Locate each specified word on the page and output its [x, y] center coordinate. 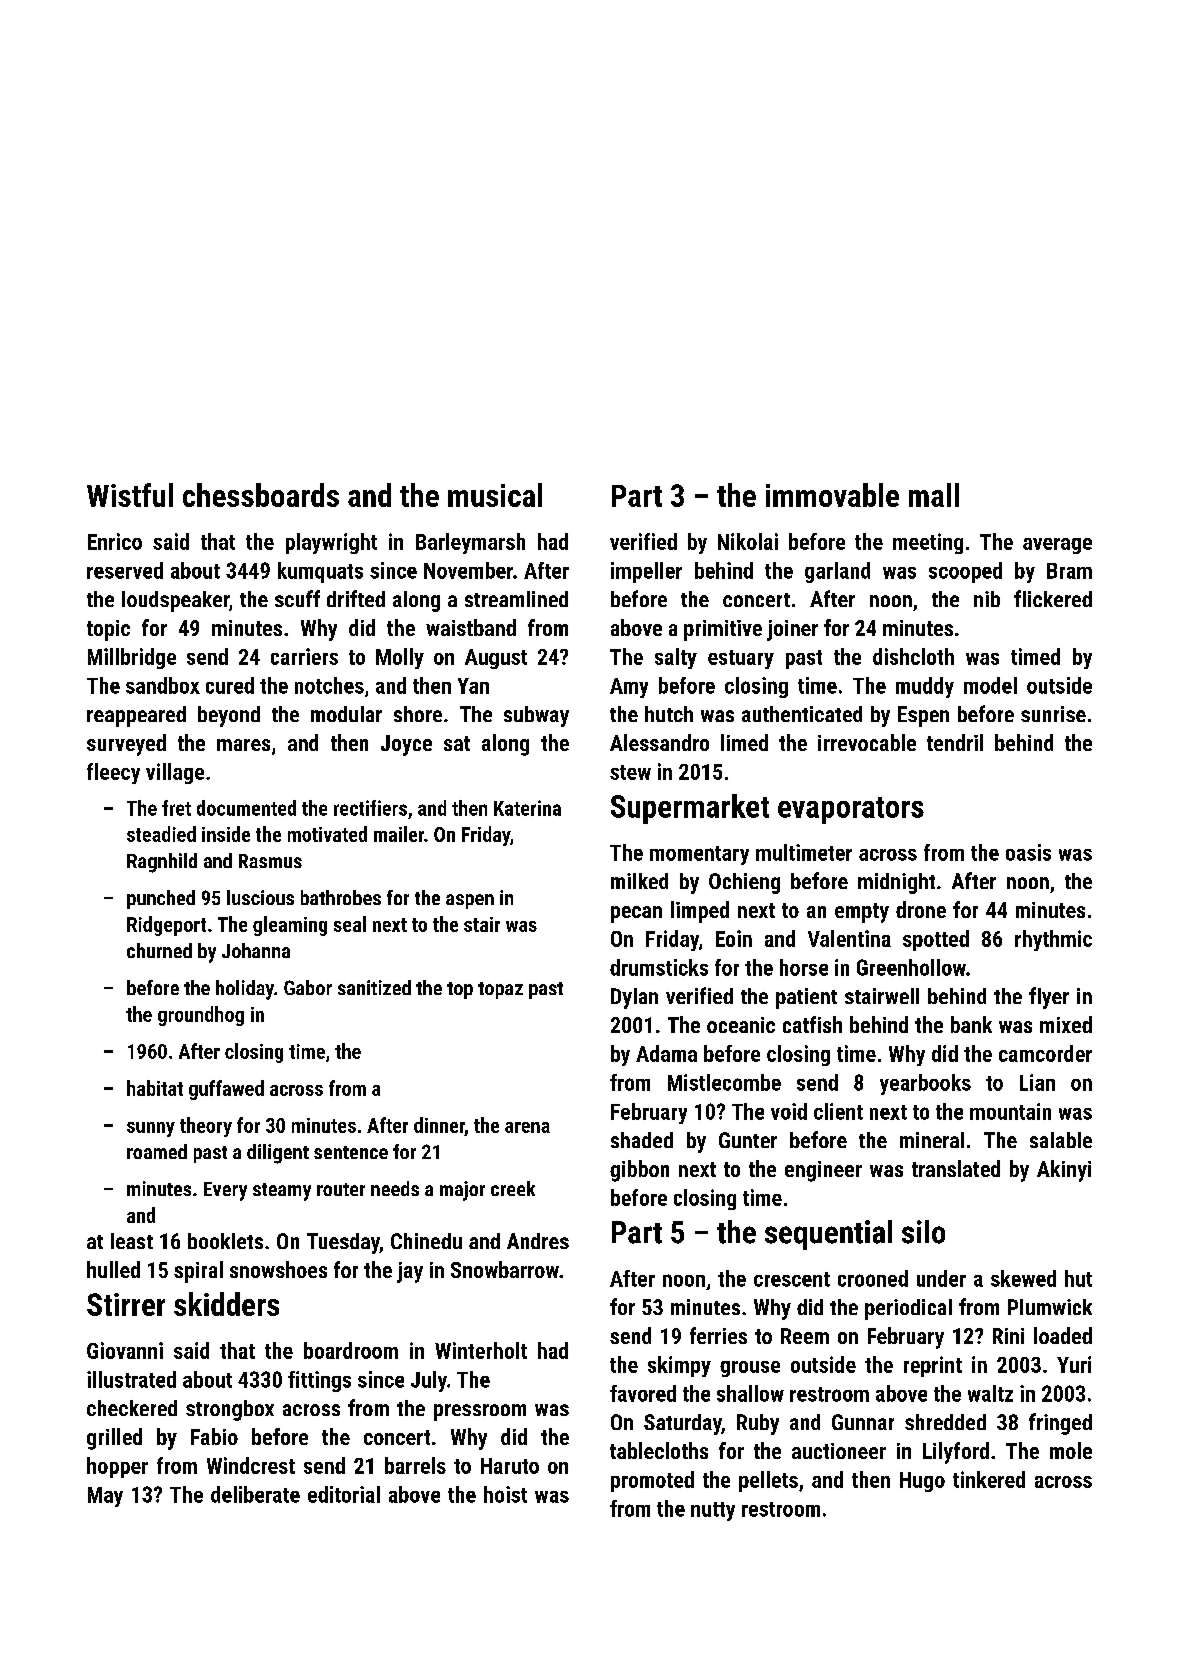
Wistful [130, 495]
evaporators [851, 810]
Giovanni [125, 1350]
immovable [832, 495]
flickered [1053, 598]
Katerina [527, 808]
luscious [260, 897]
